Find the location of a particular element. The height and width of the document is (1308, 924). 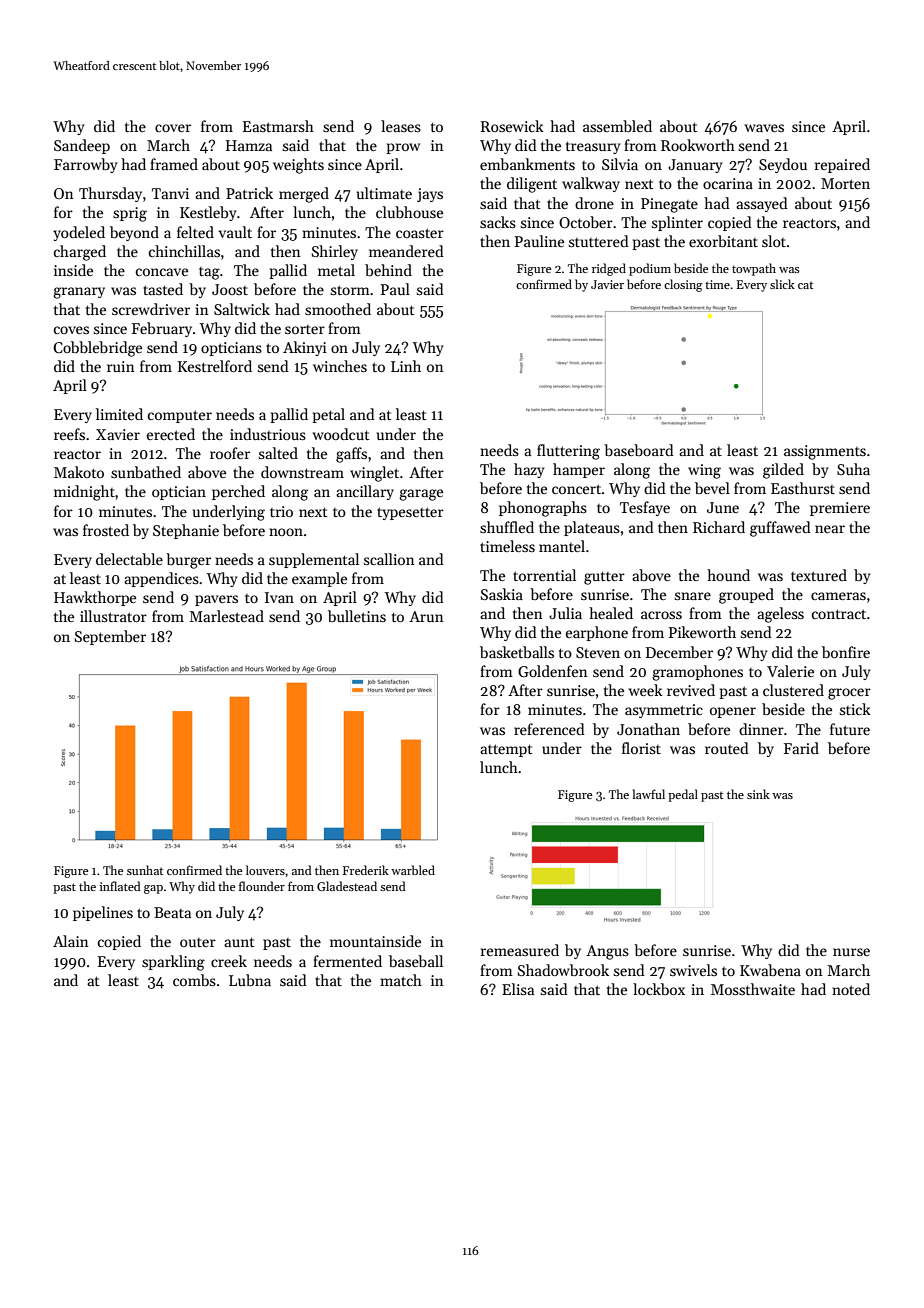

bulletins is located at coordinates (357, 616).
